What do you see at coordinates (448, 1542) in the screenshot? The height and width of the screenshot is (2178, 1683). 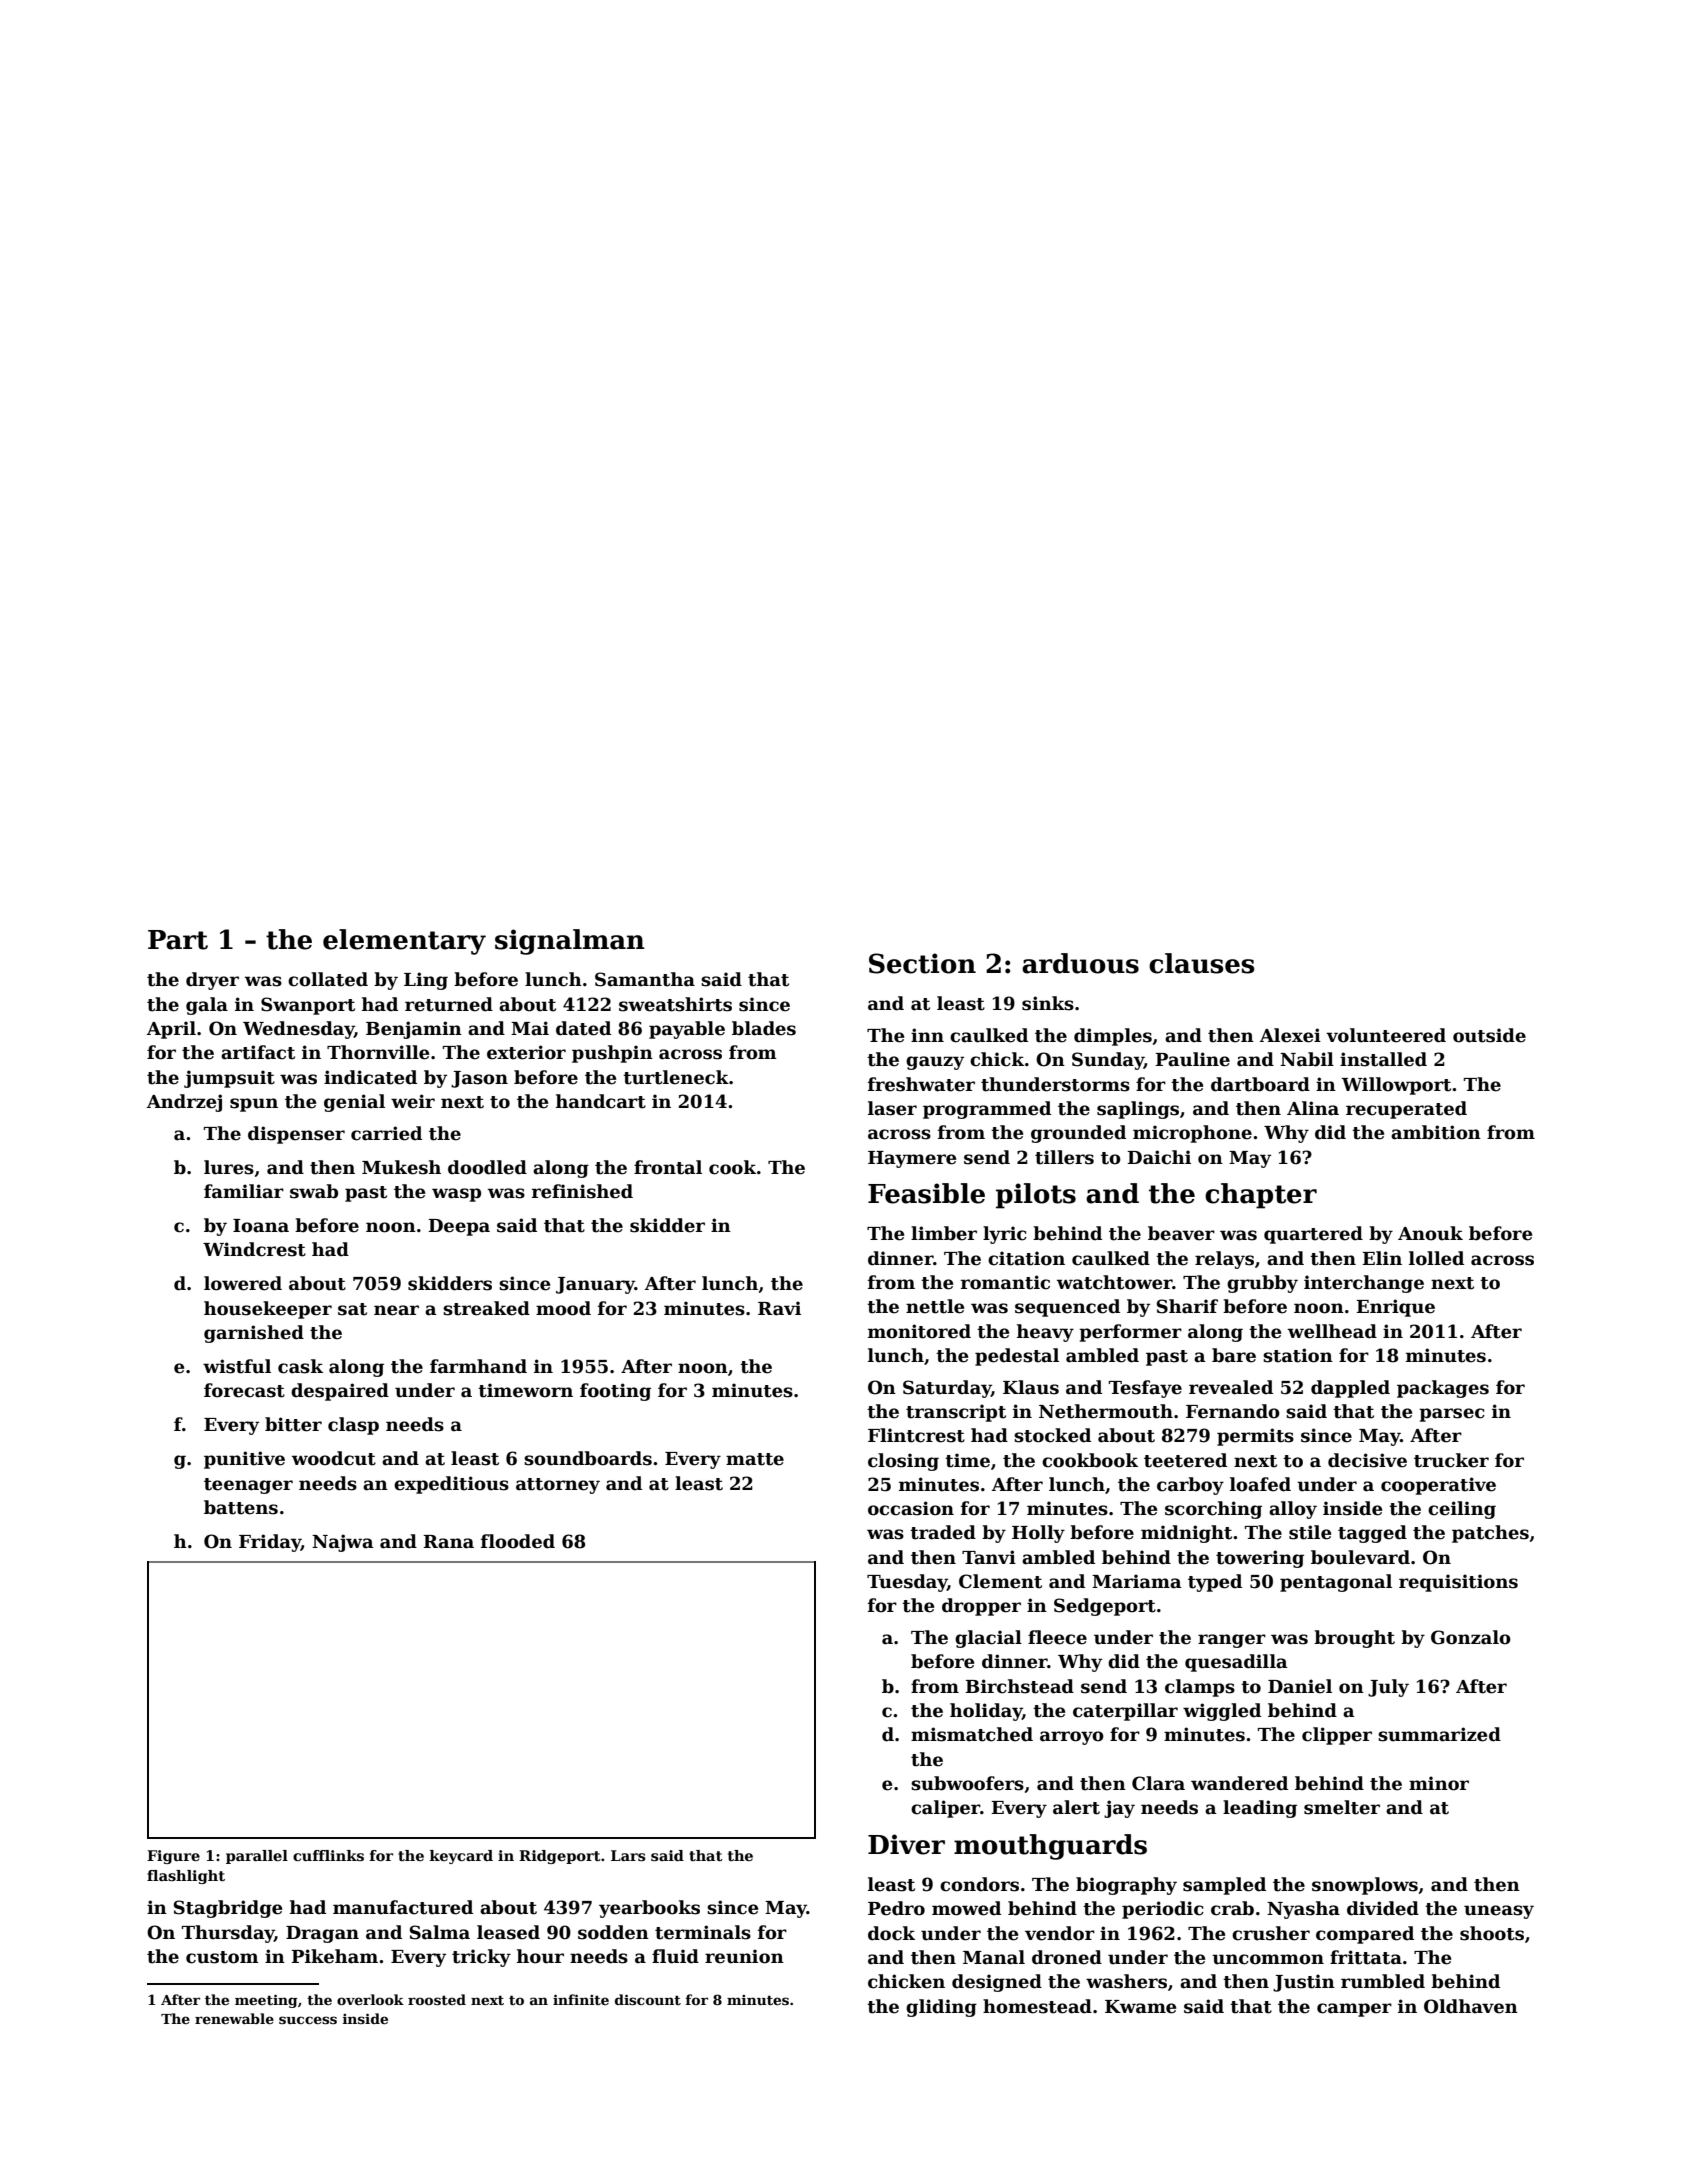 I see `Rana` at bounding box center [448, 1542].
